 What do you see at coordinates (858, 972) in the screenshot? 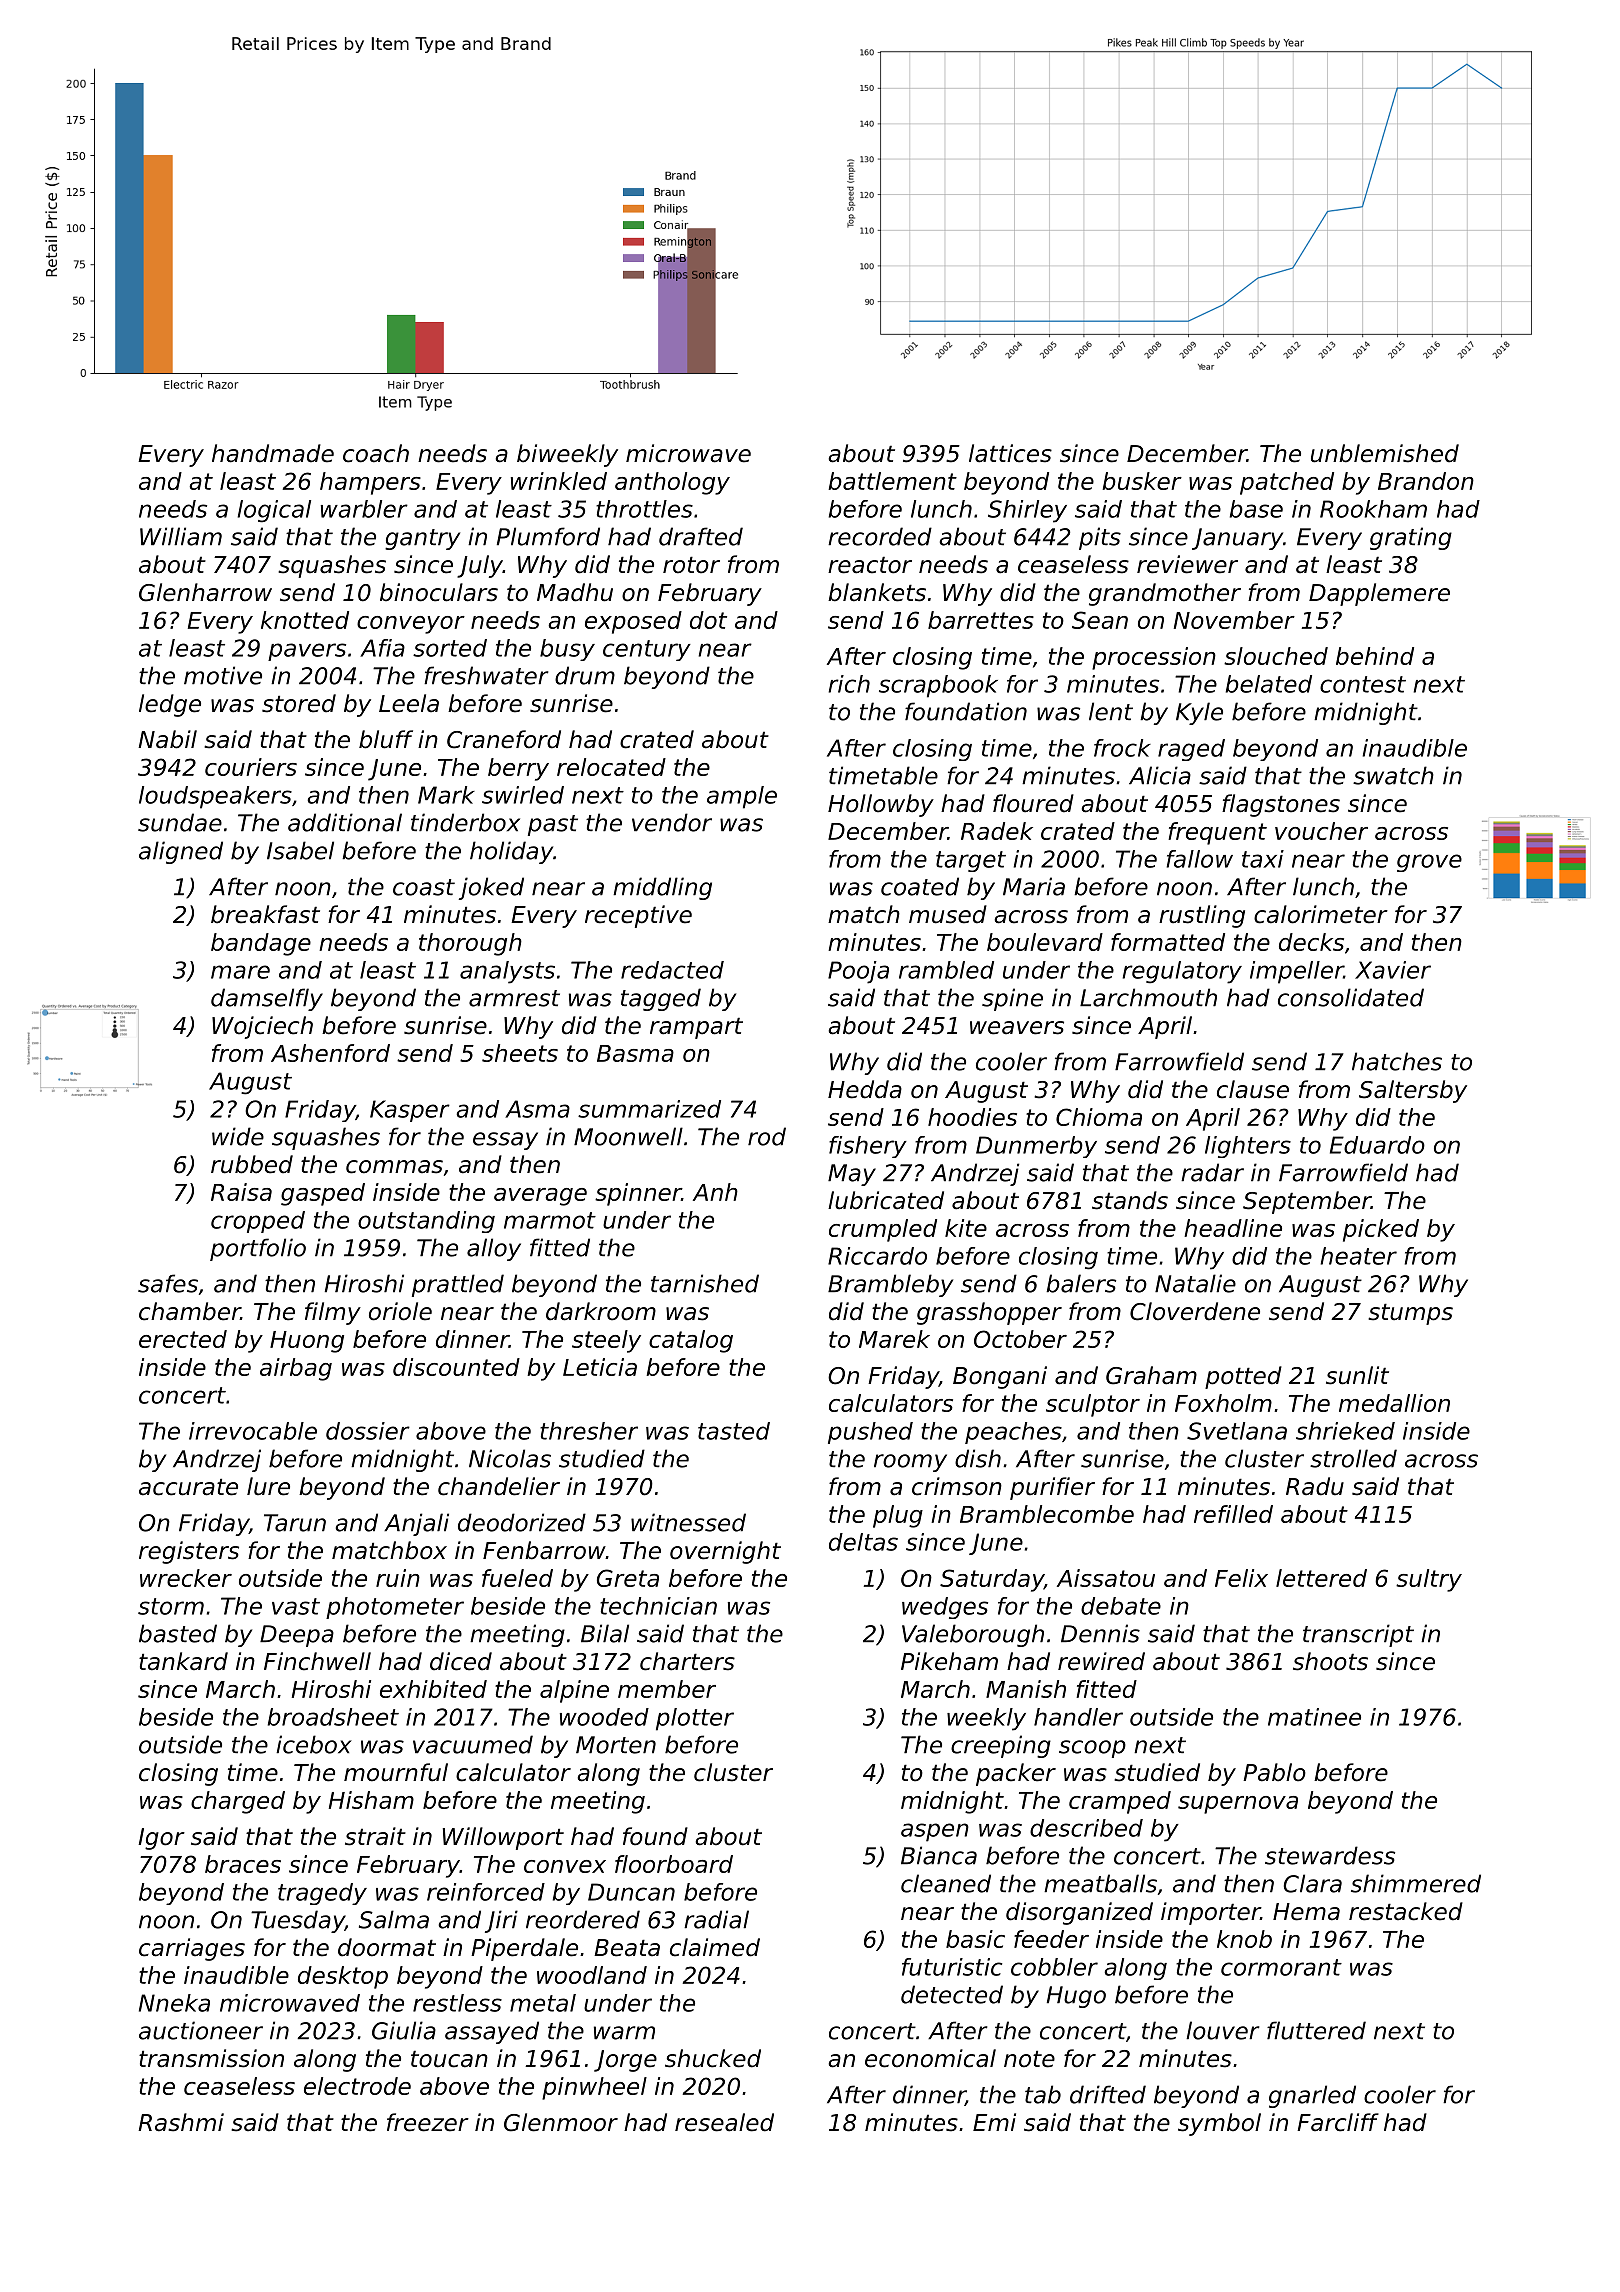
I see `Pooja` at bounding box center [858, 972].
